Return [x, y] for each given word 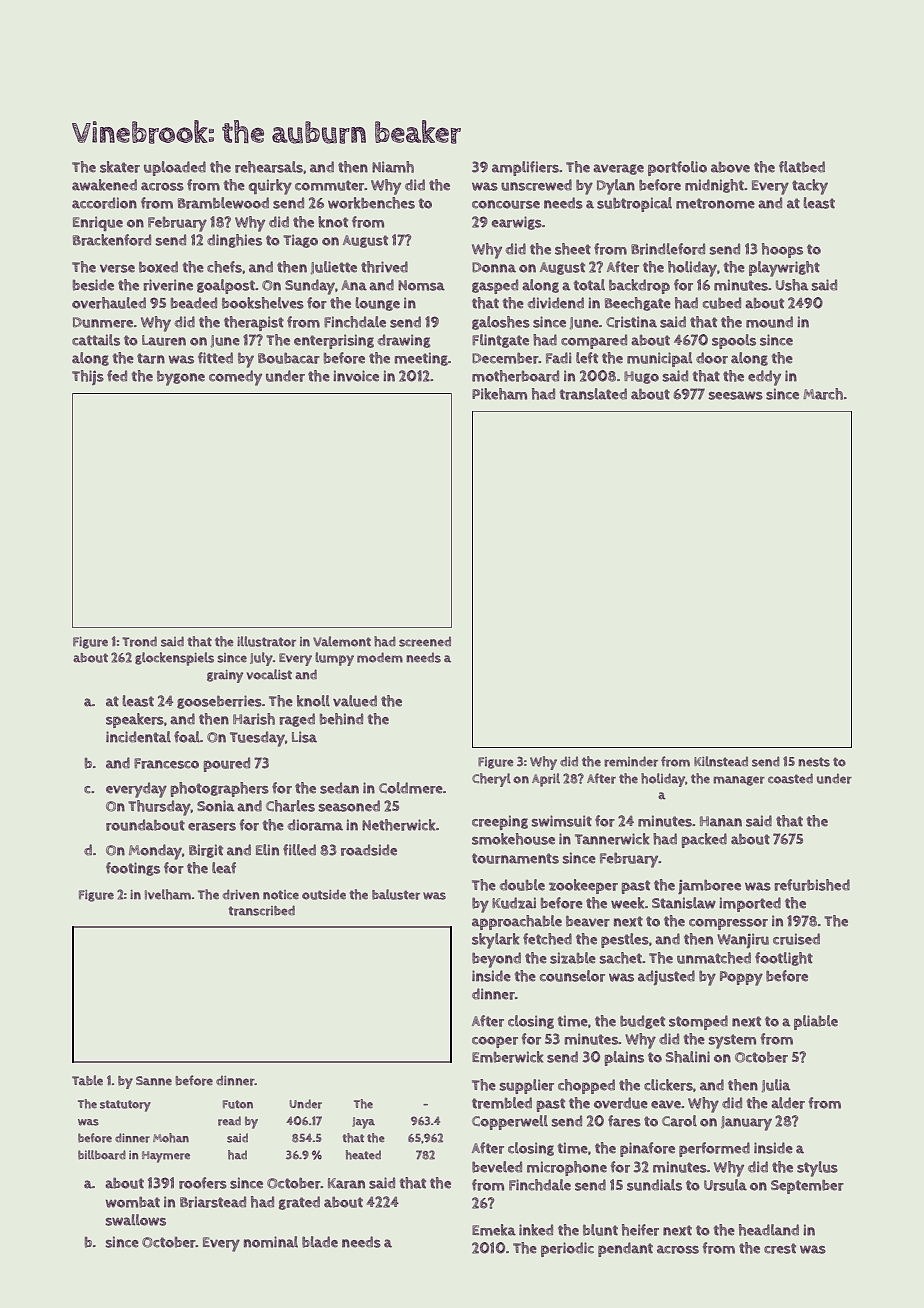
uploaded [175, 168]
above [730, 167]
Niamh [393, 167]
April [546, 780]
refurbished [812, 885]
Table [87, 1080]
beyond [496, 960]
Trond [139, 641]
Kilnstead [721, 761]
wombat [133, 1202]
